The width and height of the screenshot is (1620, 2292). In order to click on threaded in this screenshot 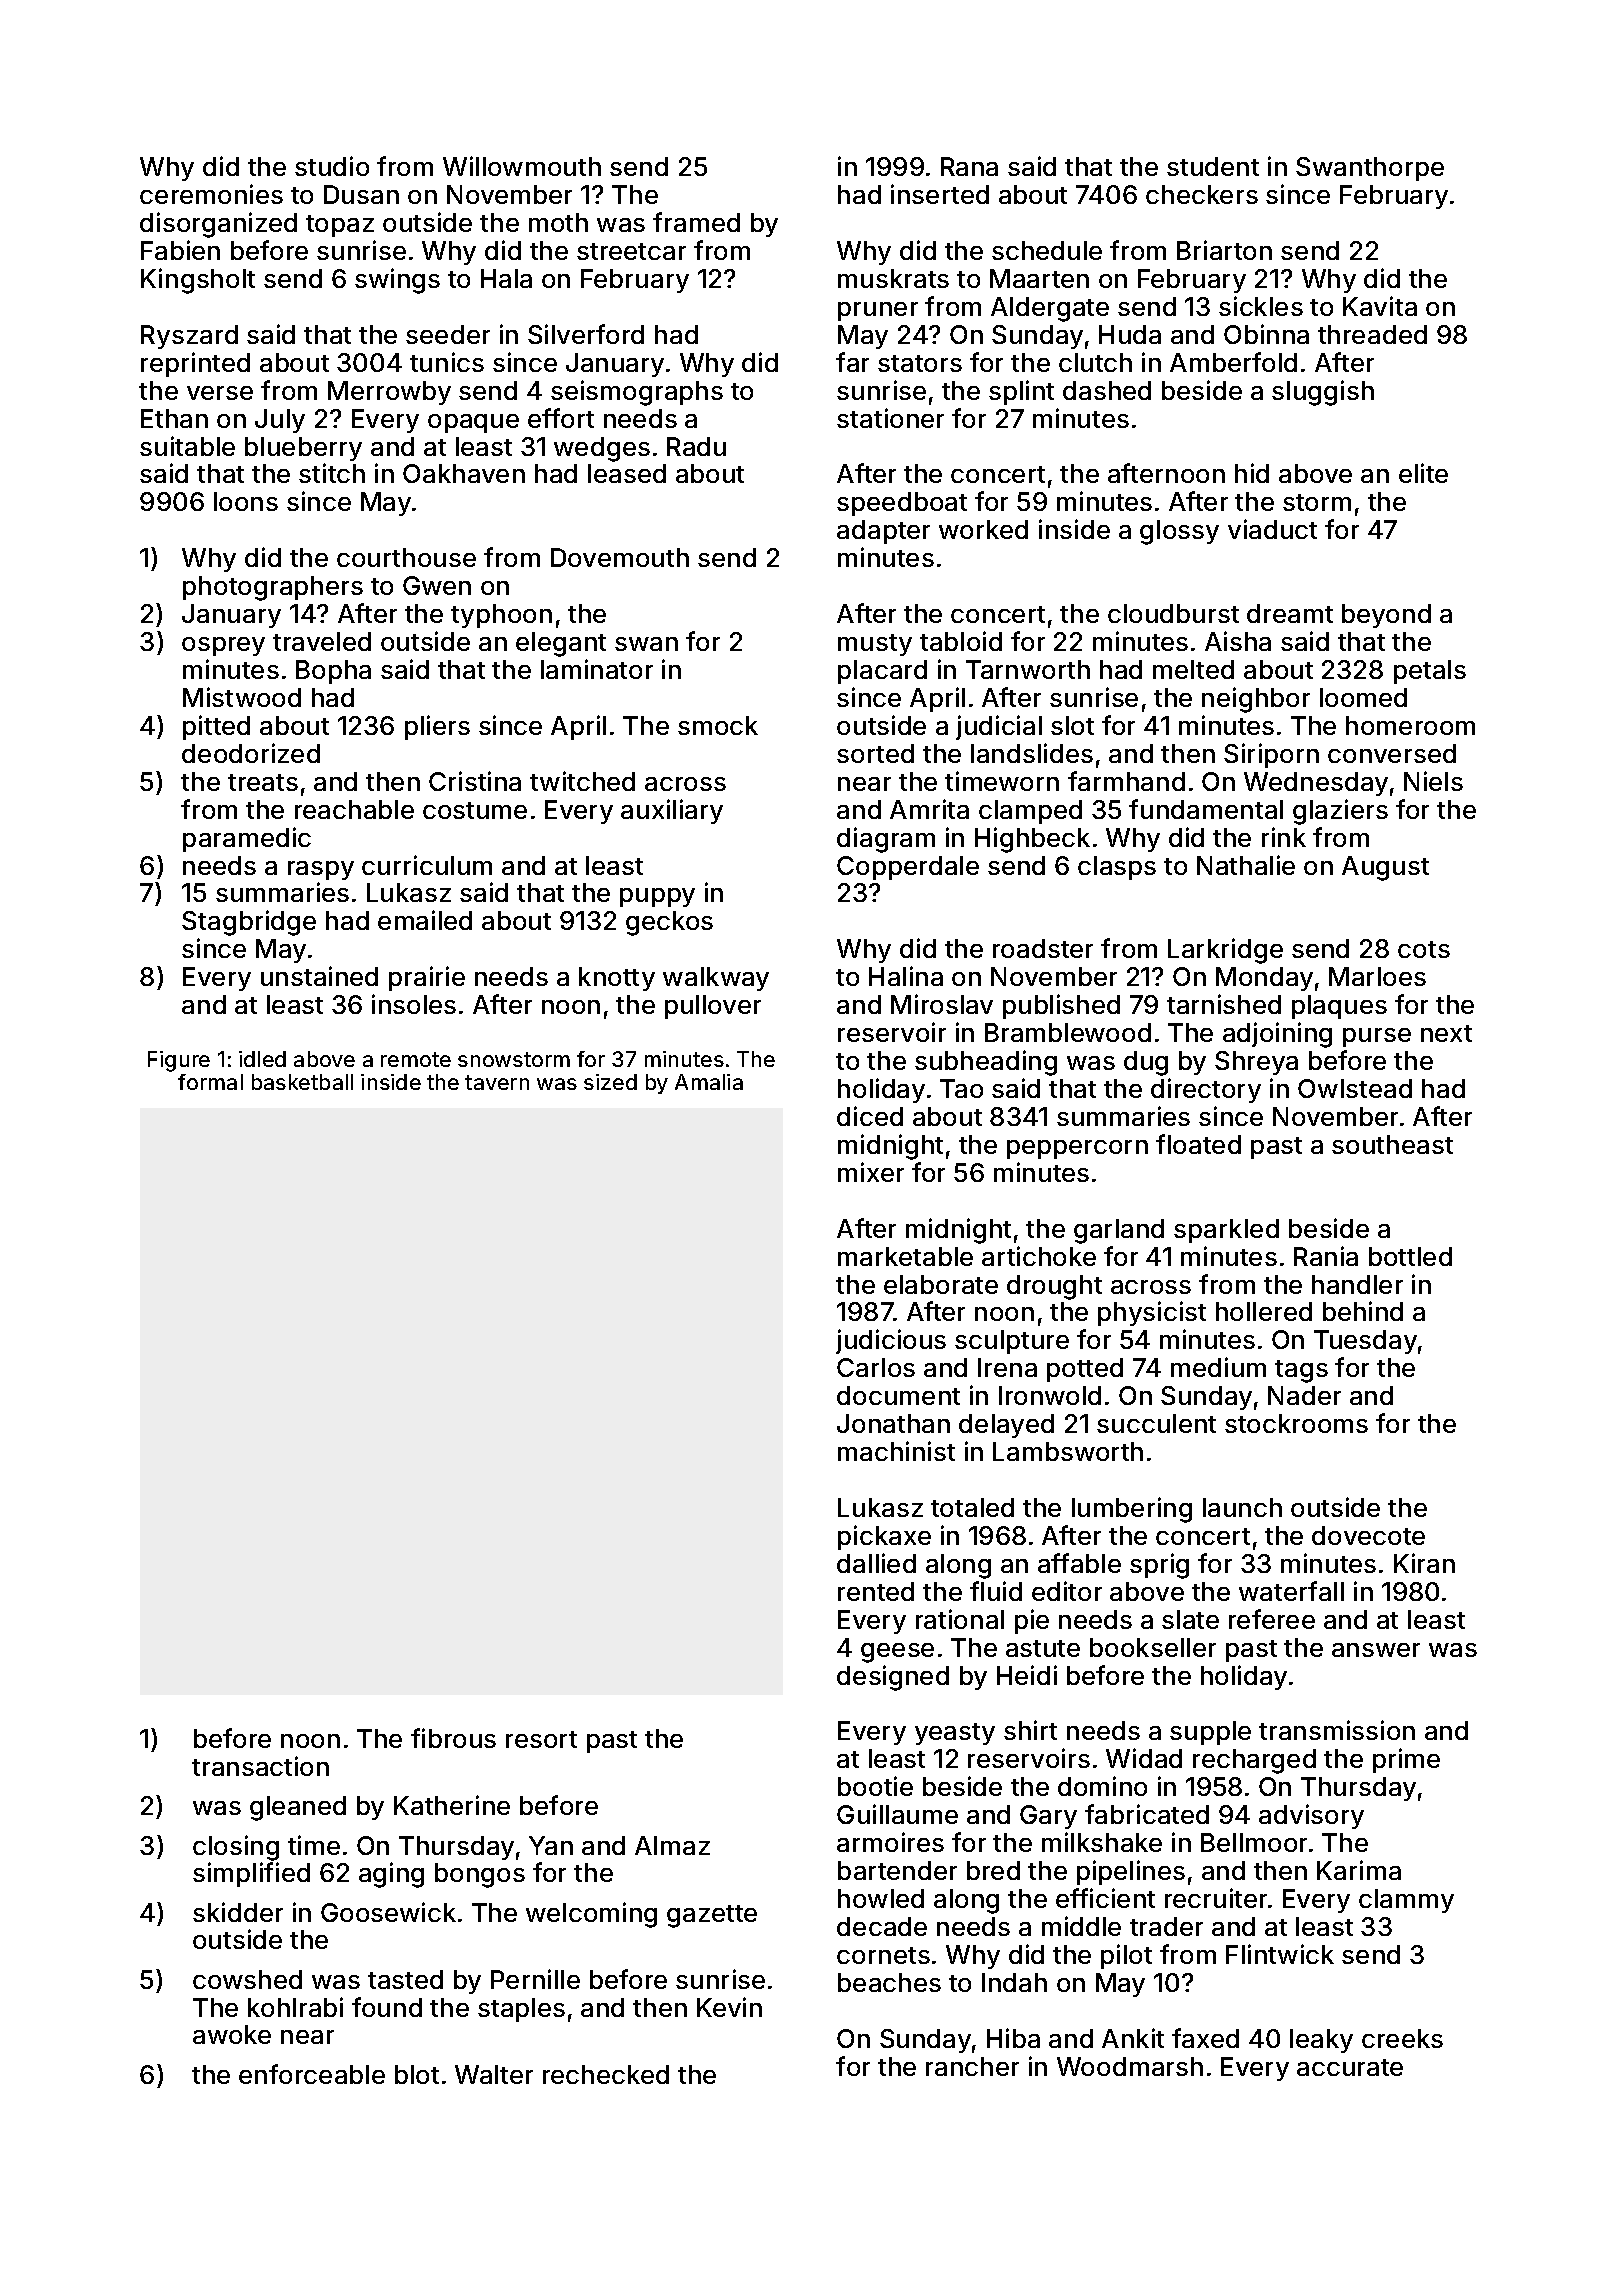, I will do `click(1372, 334)`.
